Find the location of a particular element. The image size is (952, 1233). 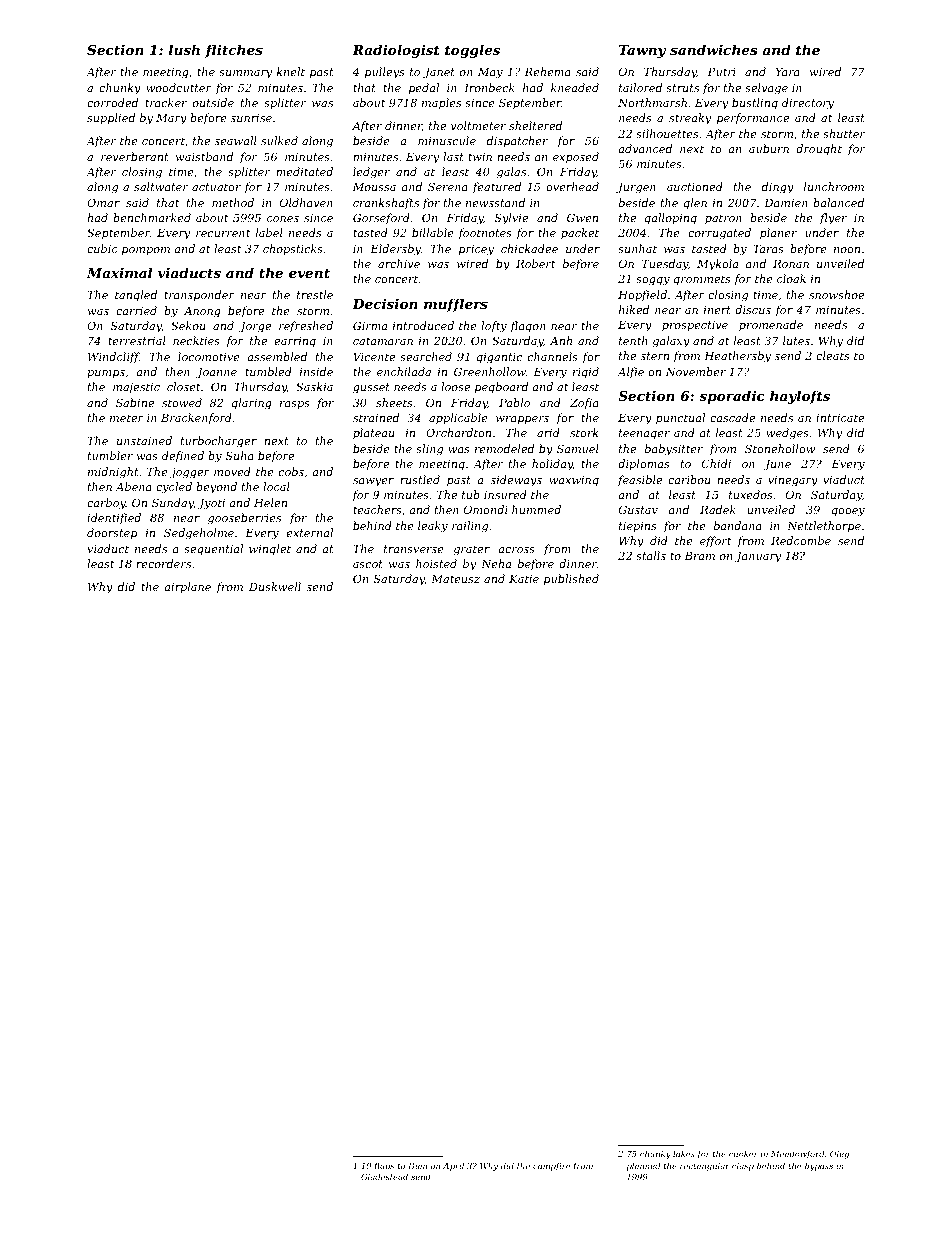

flaps is located at coordinates (384, 1166).
